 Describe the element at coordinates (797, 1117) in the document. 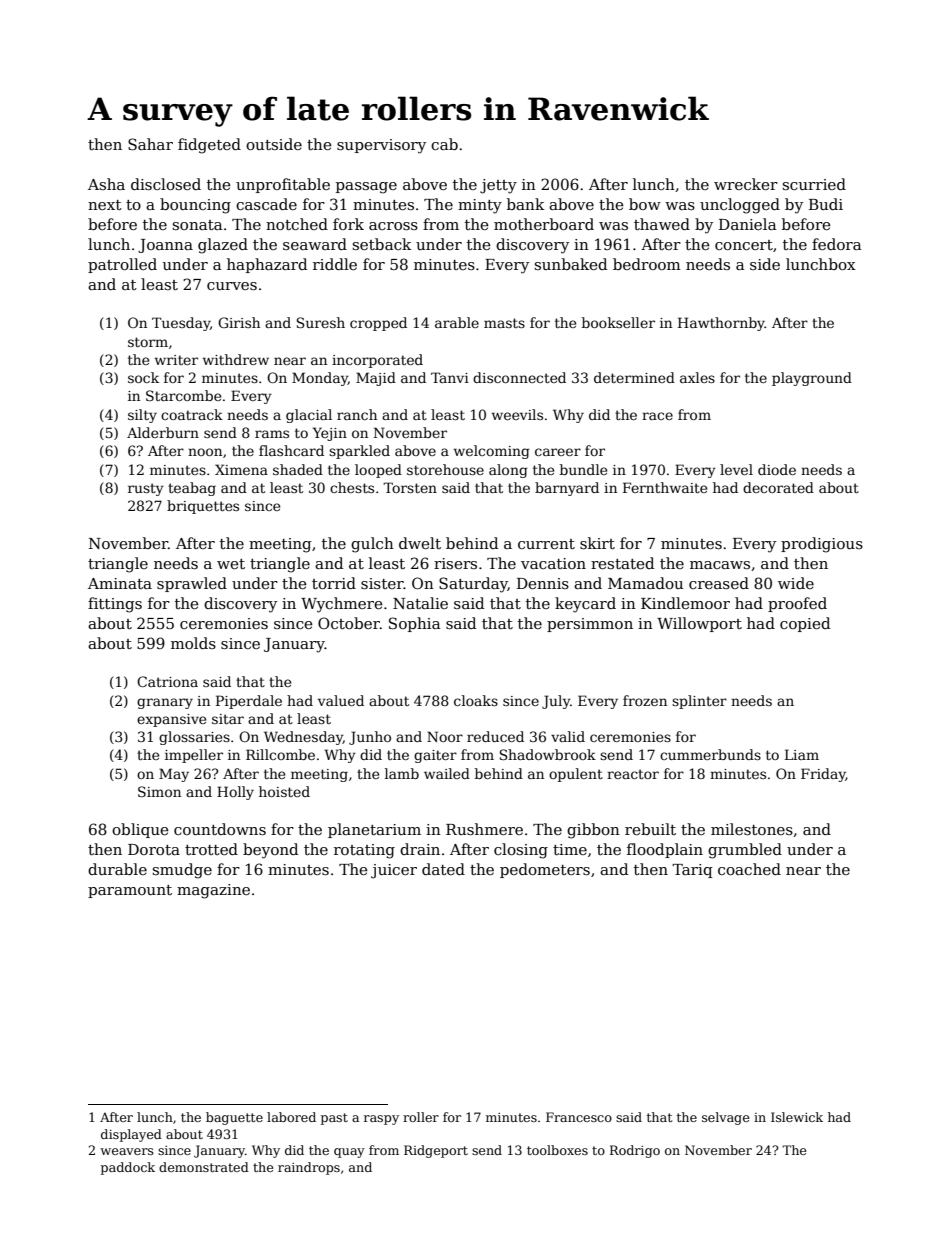

I see `Islewick` at that location.
